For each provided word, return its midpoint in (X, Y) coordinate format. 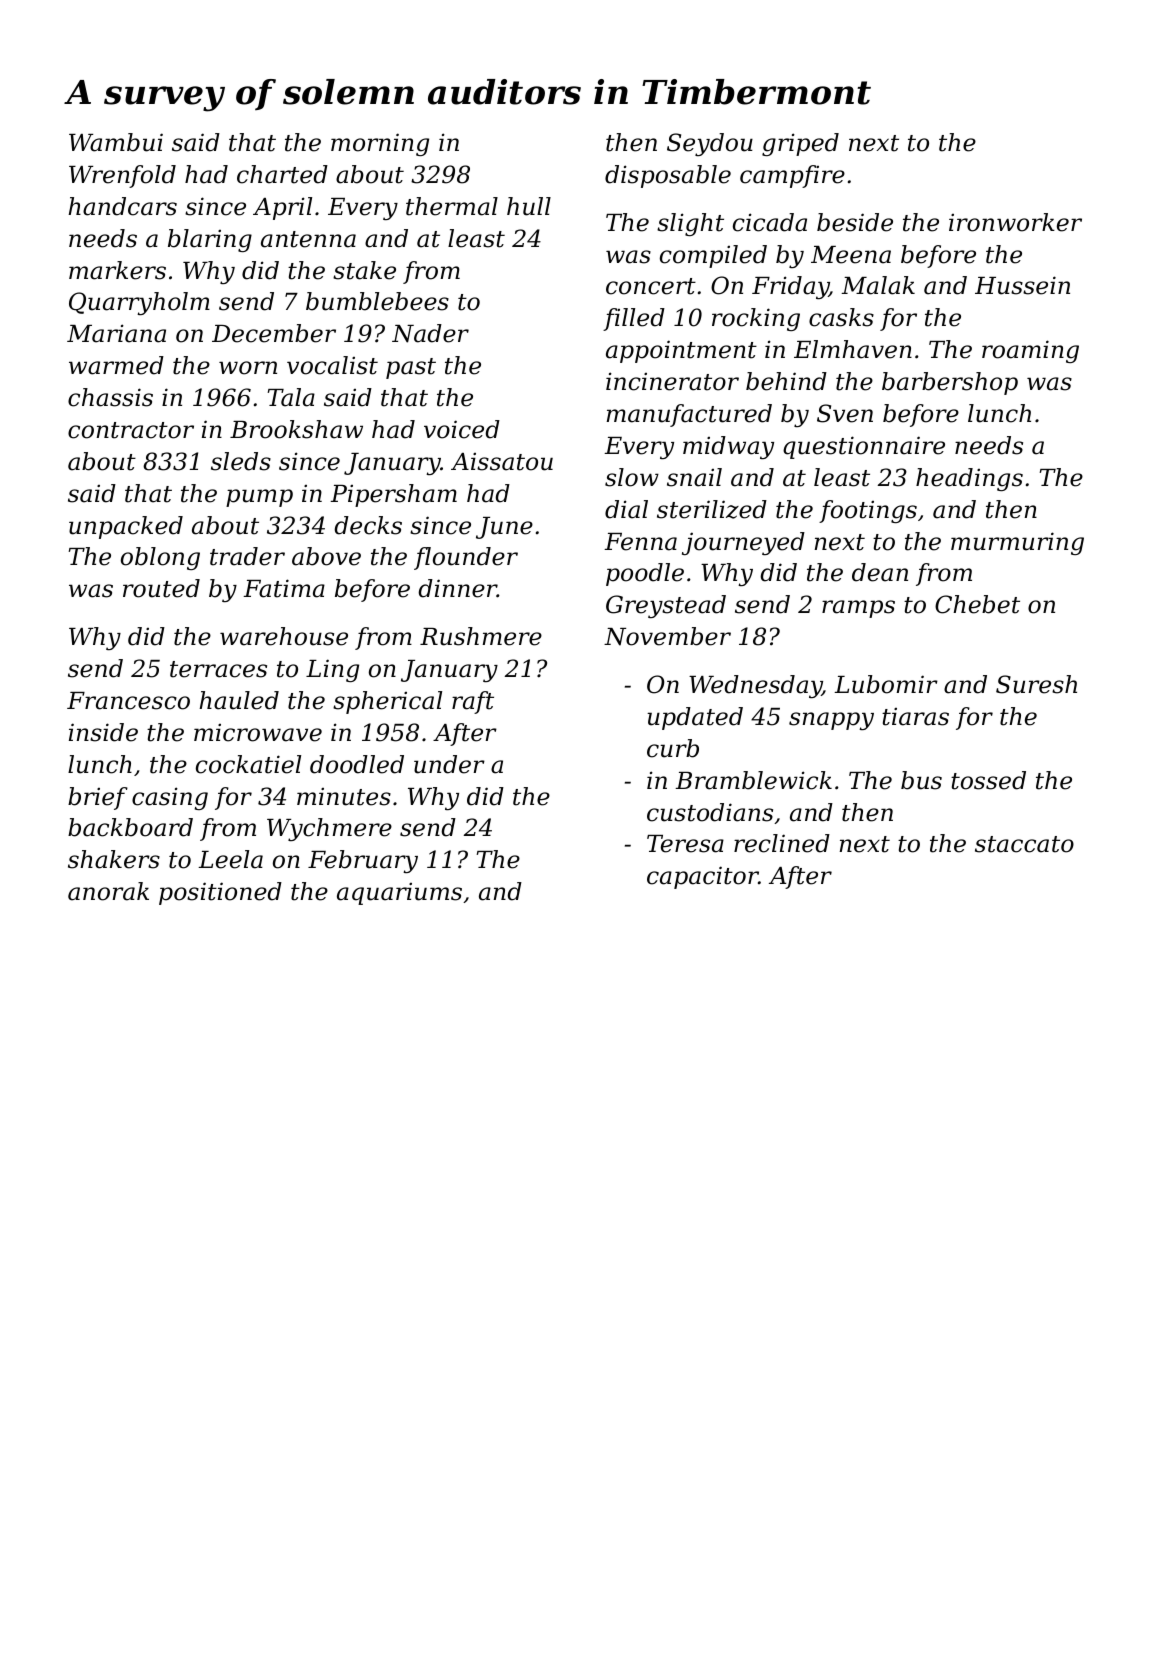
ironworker (1015, 222)
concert (651, 286)
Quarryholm (139, 303)
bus (921, 780)
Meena (851, 255)
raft (473, 702)
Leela (230, 859)
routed (161, 588)
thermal (452, 206)
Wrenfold (122, 176)
